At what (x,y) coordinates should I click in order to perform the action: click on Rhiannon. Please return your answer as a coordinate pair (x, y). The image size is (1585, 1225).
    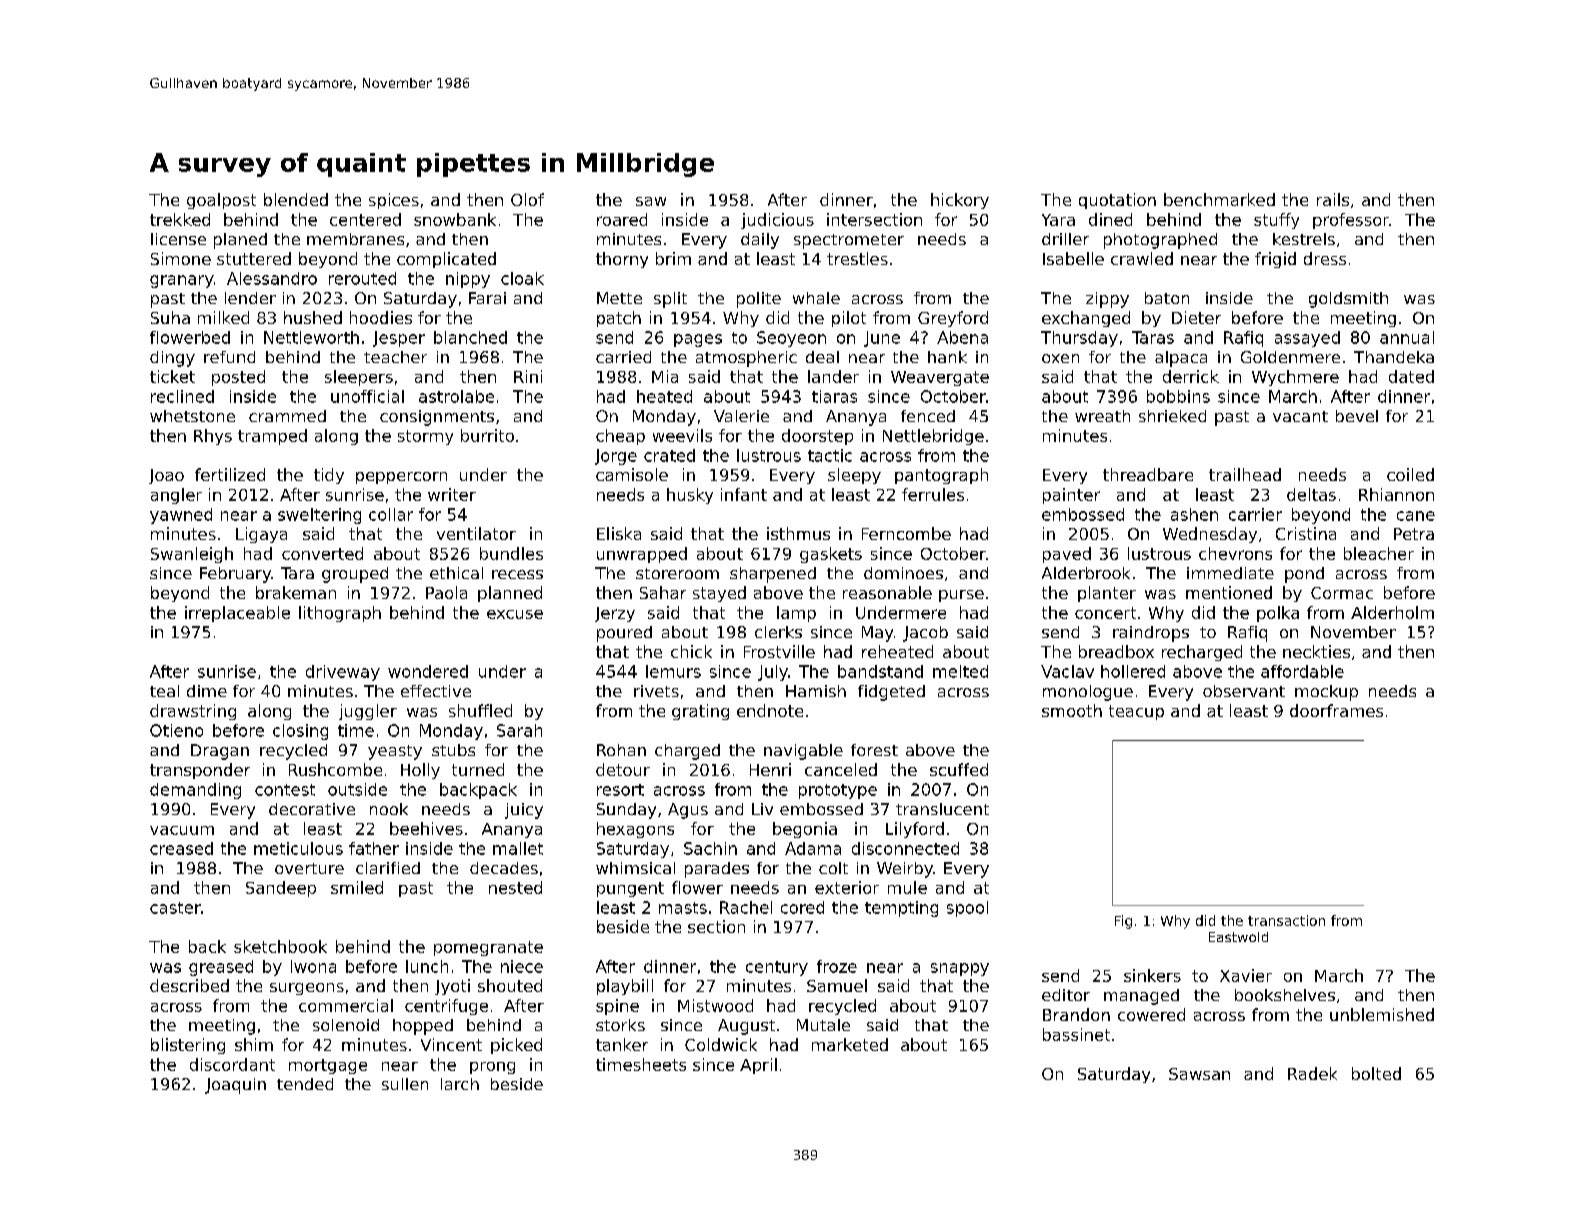
    Looking at the image, I should click on (1396, 494).
